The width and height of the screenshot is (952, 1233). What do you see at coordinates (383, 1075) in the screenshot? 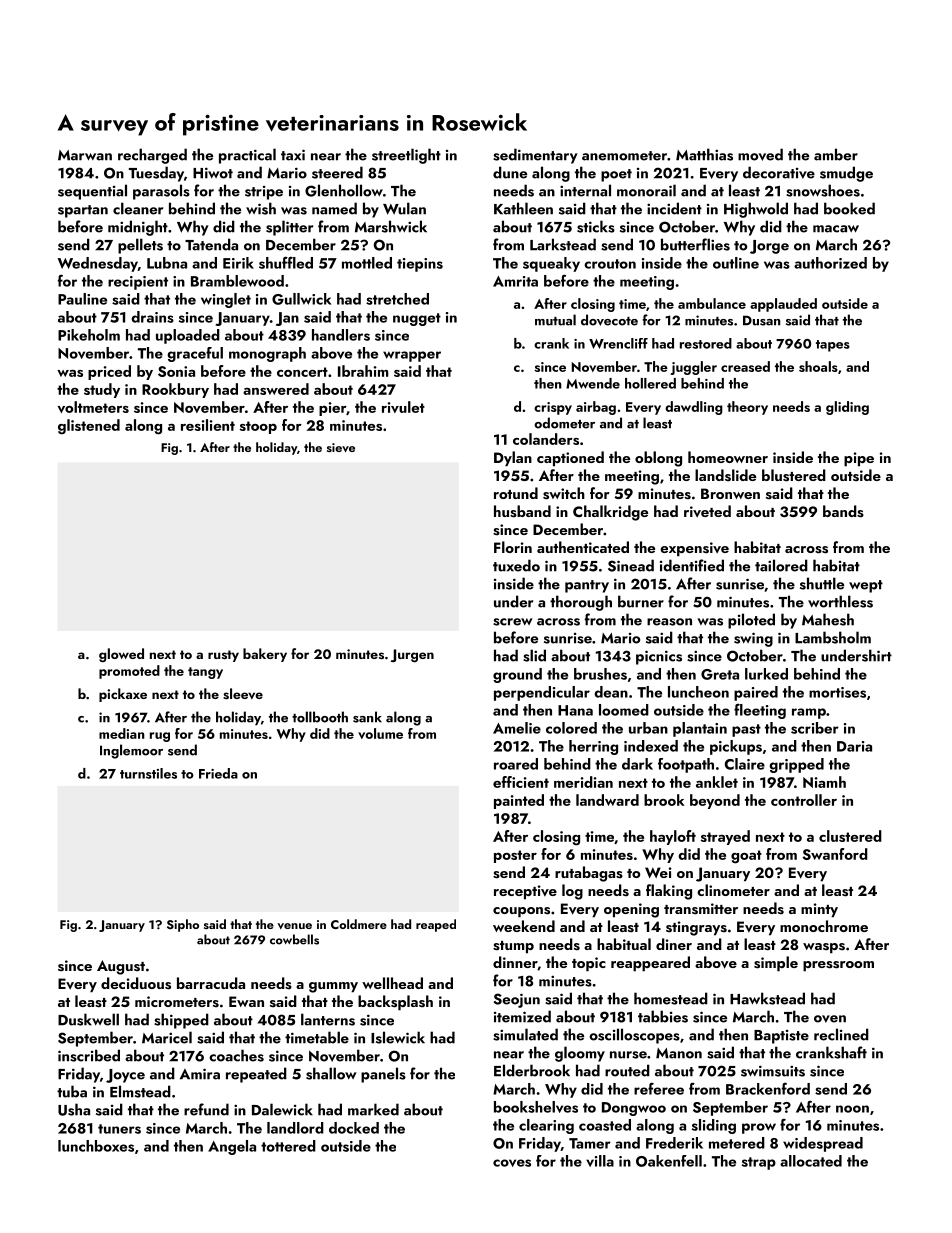
I see `panels` at bounding box center [383, 1075].
